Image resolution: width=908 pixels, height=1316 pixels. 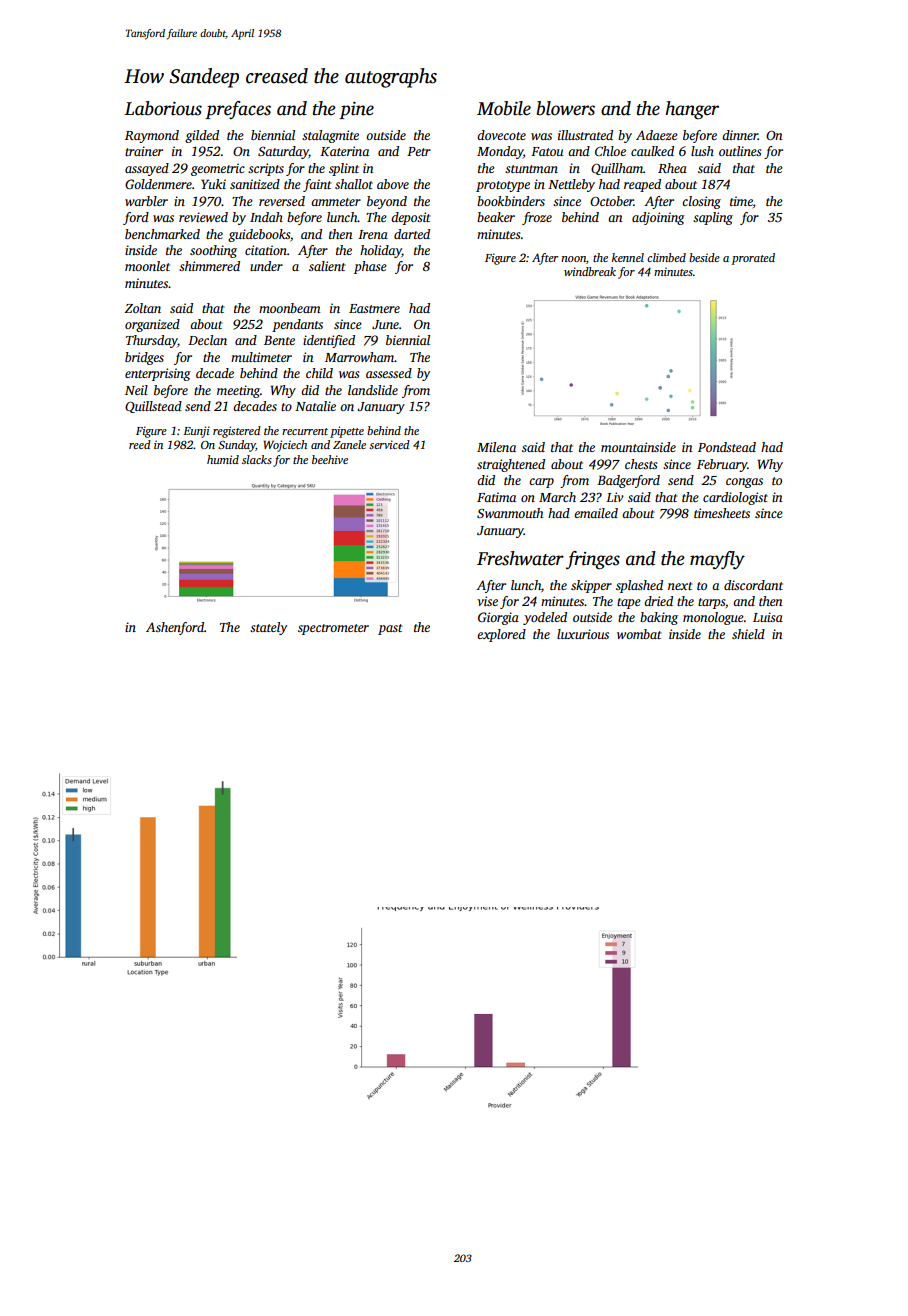 What do you see at coordinates (628, 257) in the image?
I see `kennel` at bounding box center [628, 257].
